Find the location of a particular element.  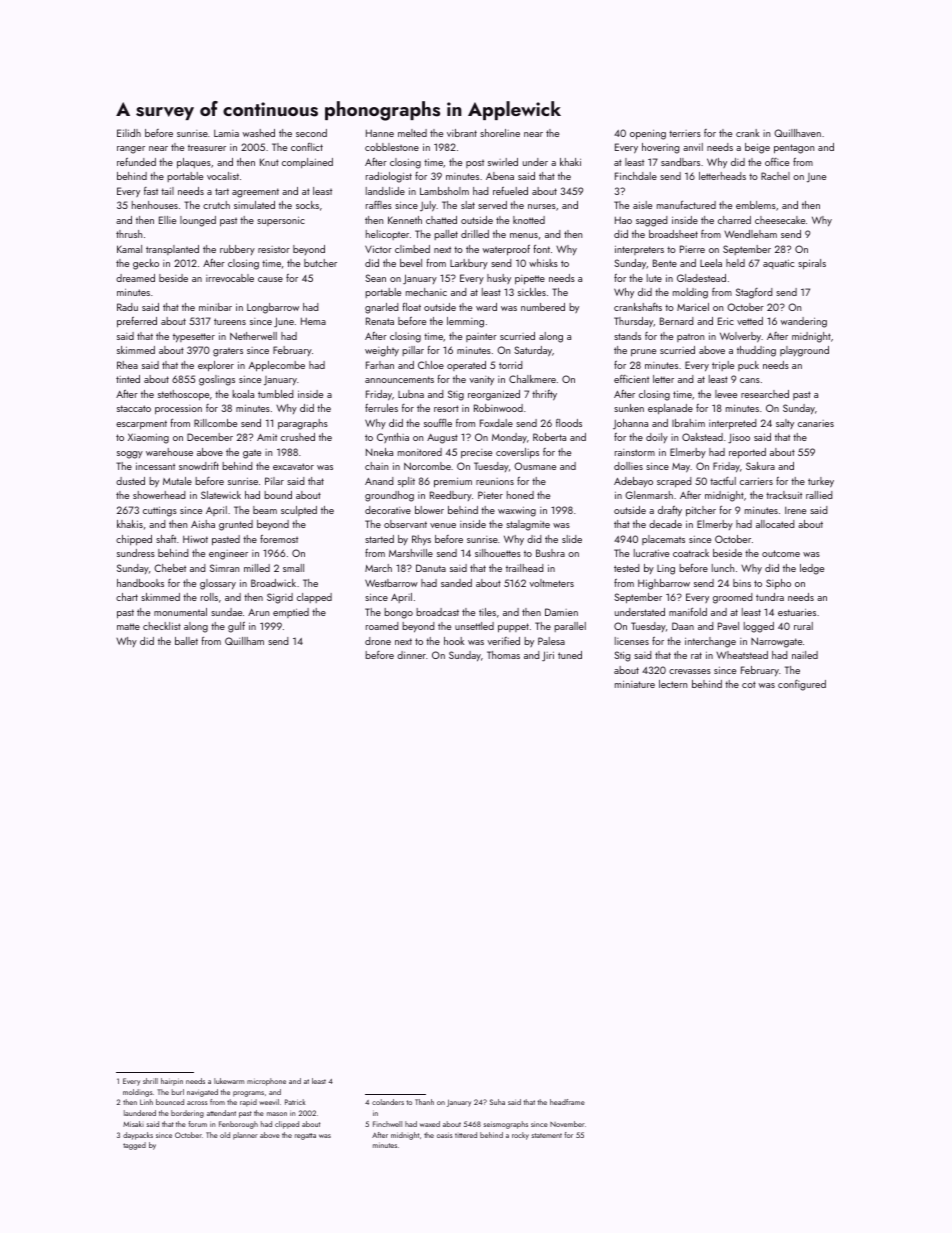

headframe is located at coordinates (567, 1102).
